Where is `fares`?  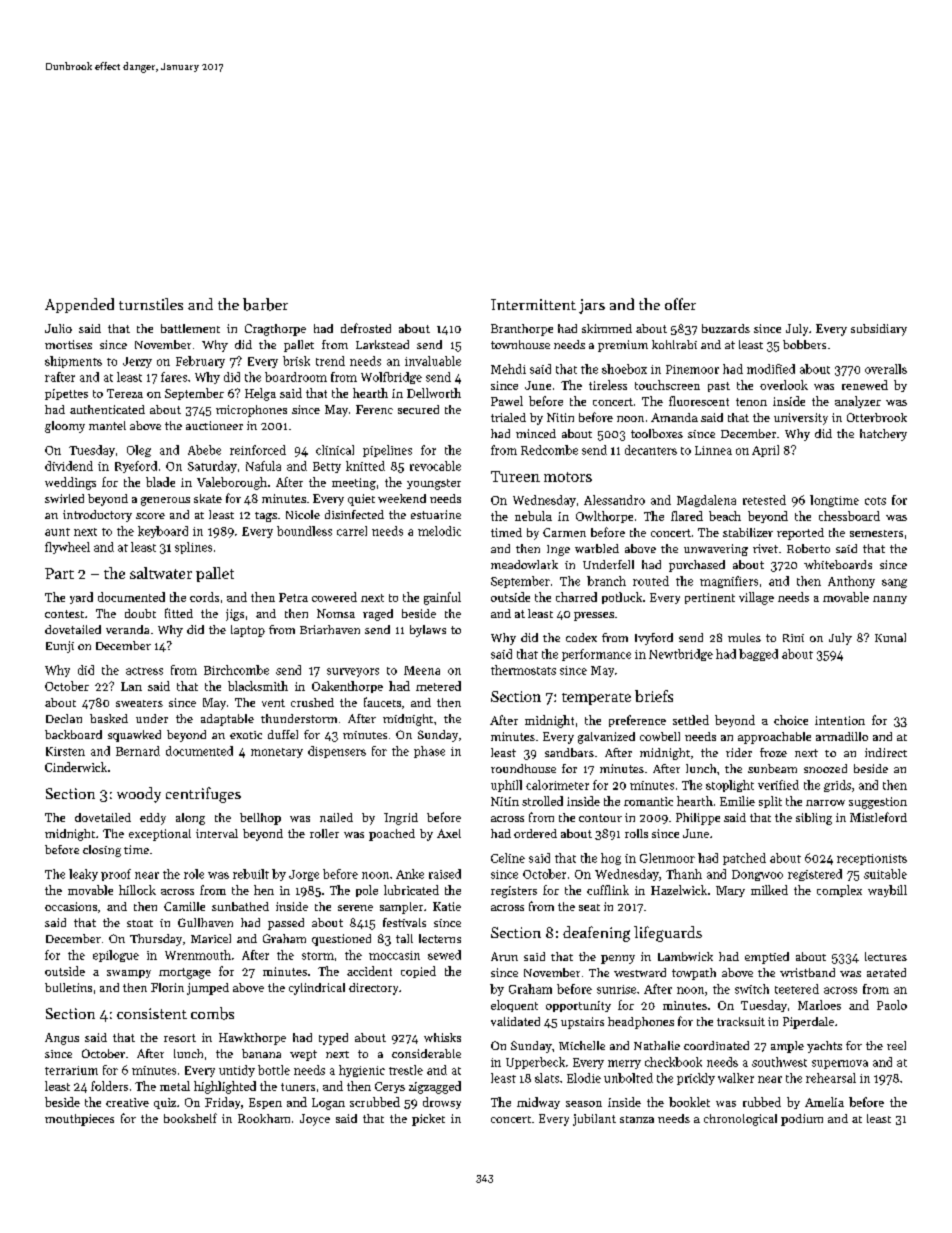 fares is located at coordinates (174, 377).
